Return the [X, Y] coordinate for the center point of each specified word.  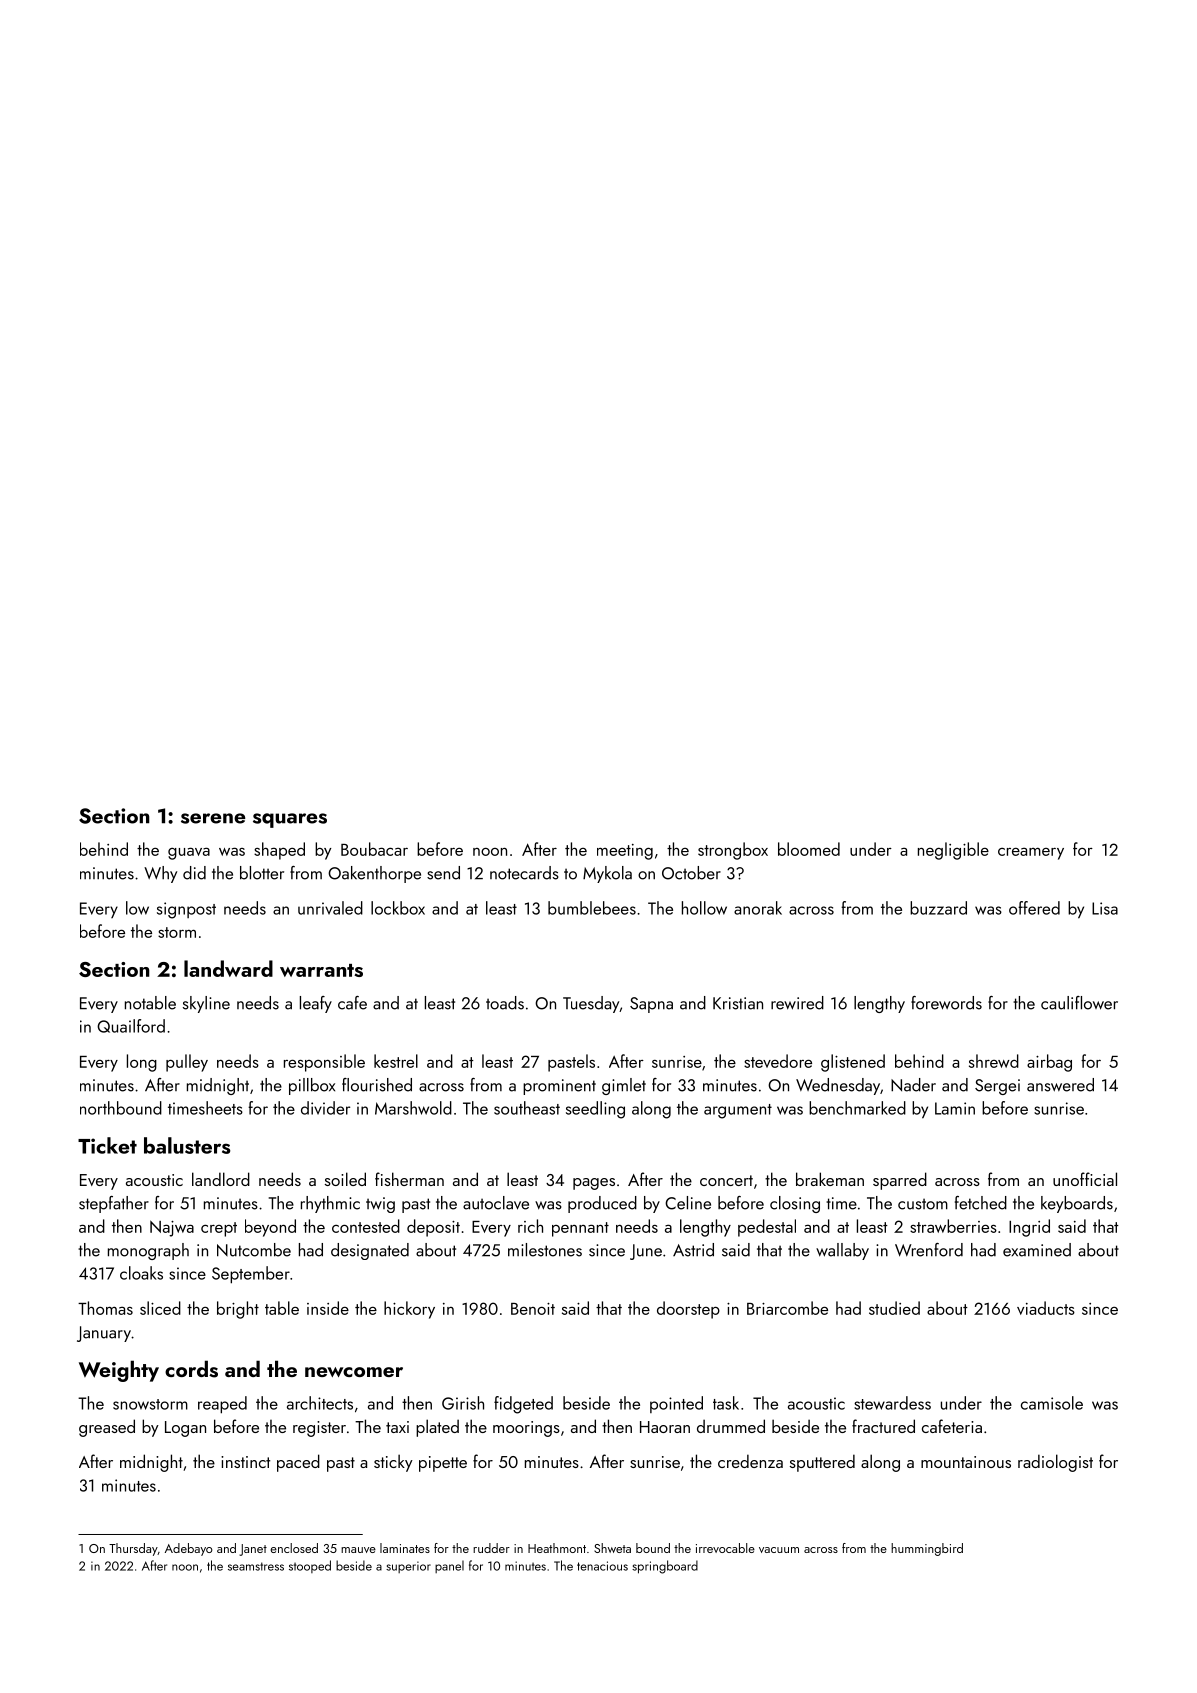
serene [213, 818]
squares [290, 820]
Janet [253, 1550]
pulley [187, 1063]
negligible [953, 851]
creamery [1031, 854]
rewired [797, 1003]
